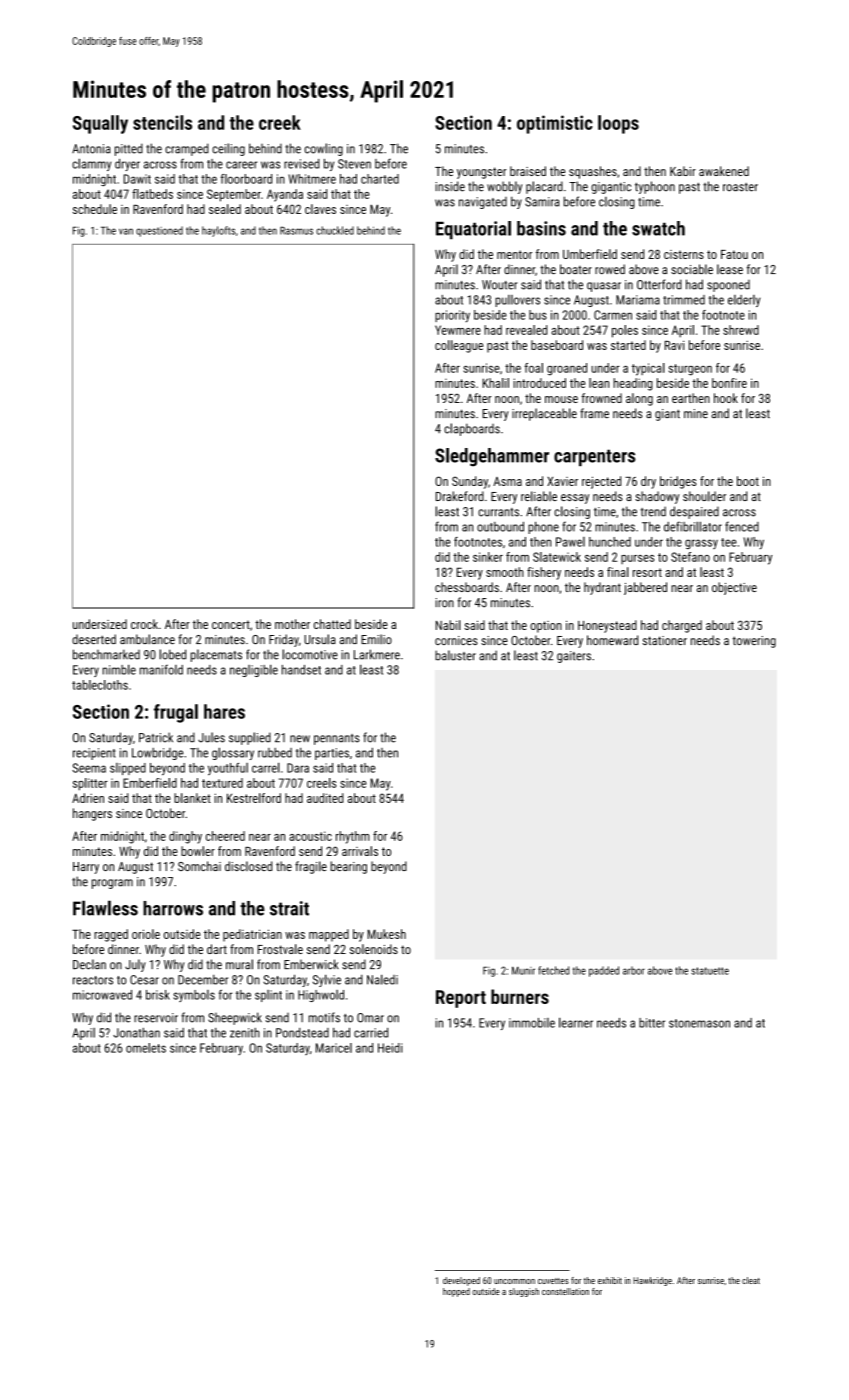  I want to click on towering, so click(754, 642).
